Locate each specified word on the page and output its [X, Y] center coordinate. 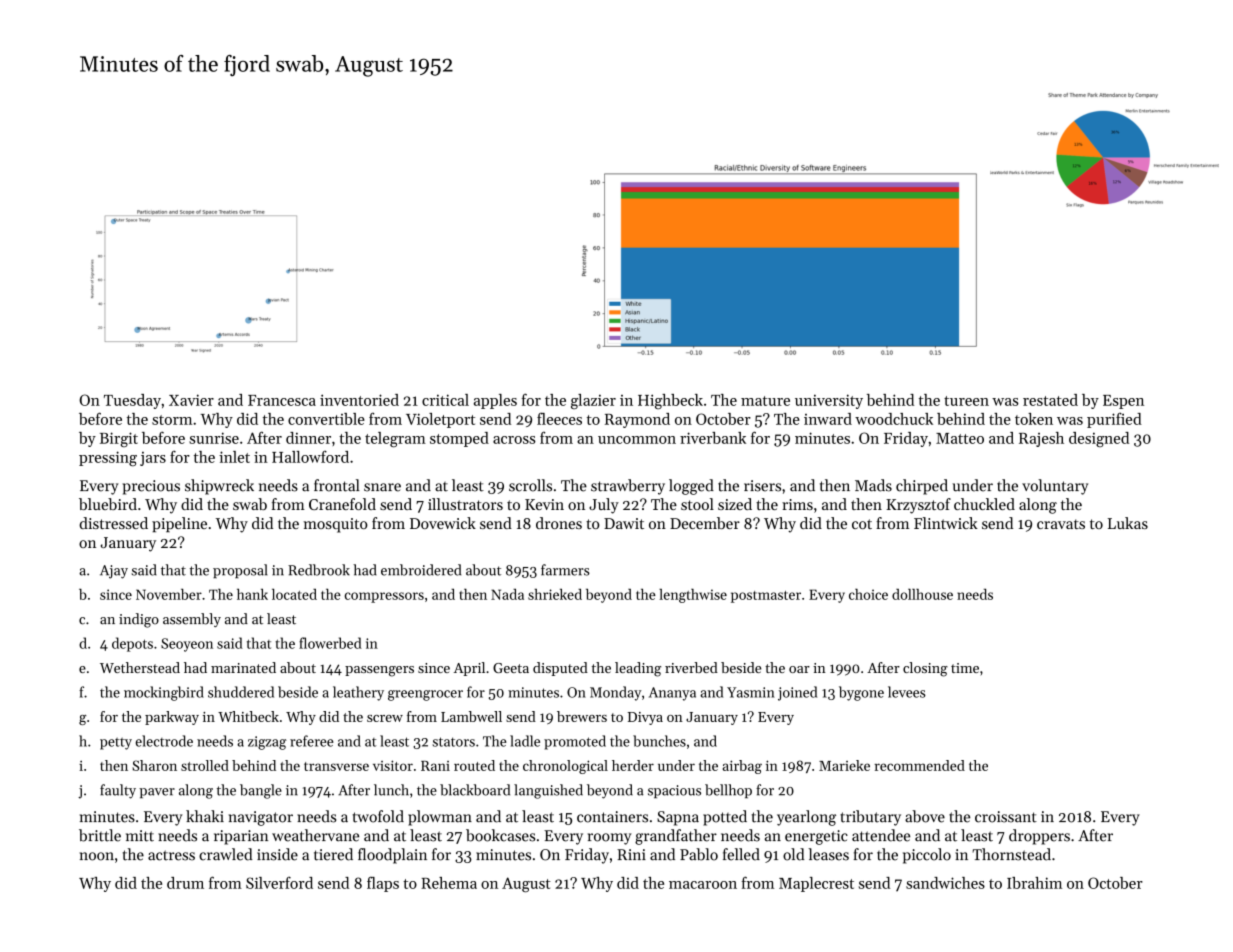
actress [171, 855]
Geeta [511, 668]
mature [765, 401]
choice [868, 594]
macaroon [703, 885]
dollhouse [922, 594]
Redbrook [319, 570]
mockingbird [164, 693]
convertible [326, 419]
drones [559, 523]
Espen [1123, 402]
